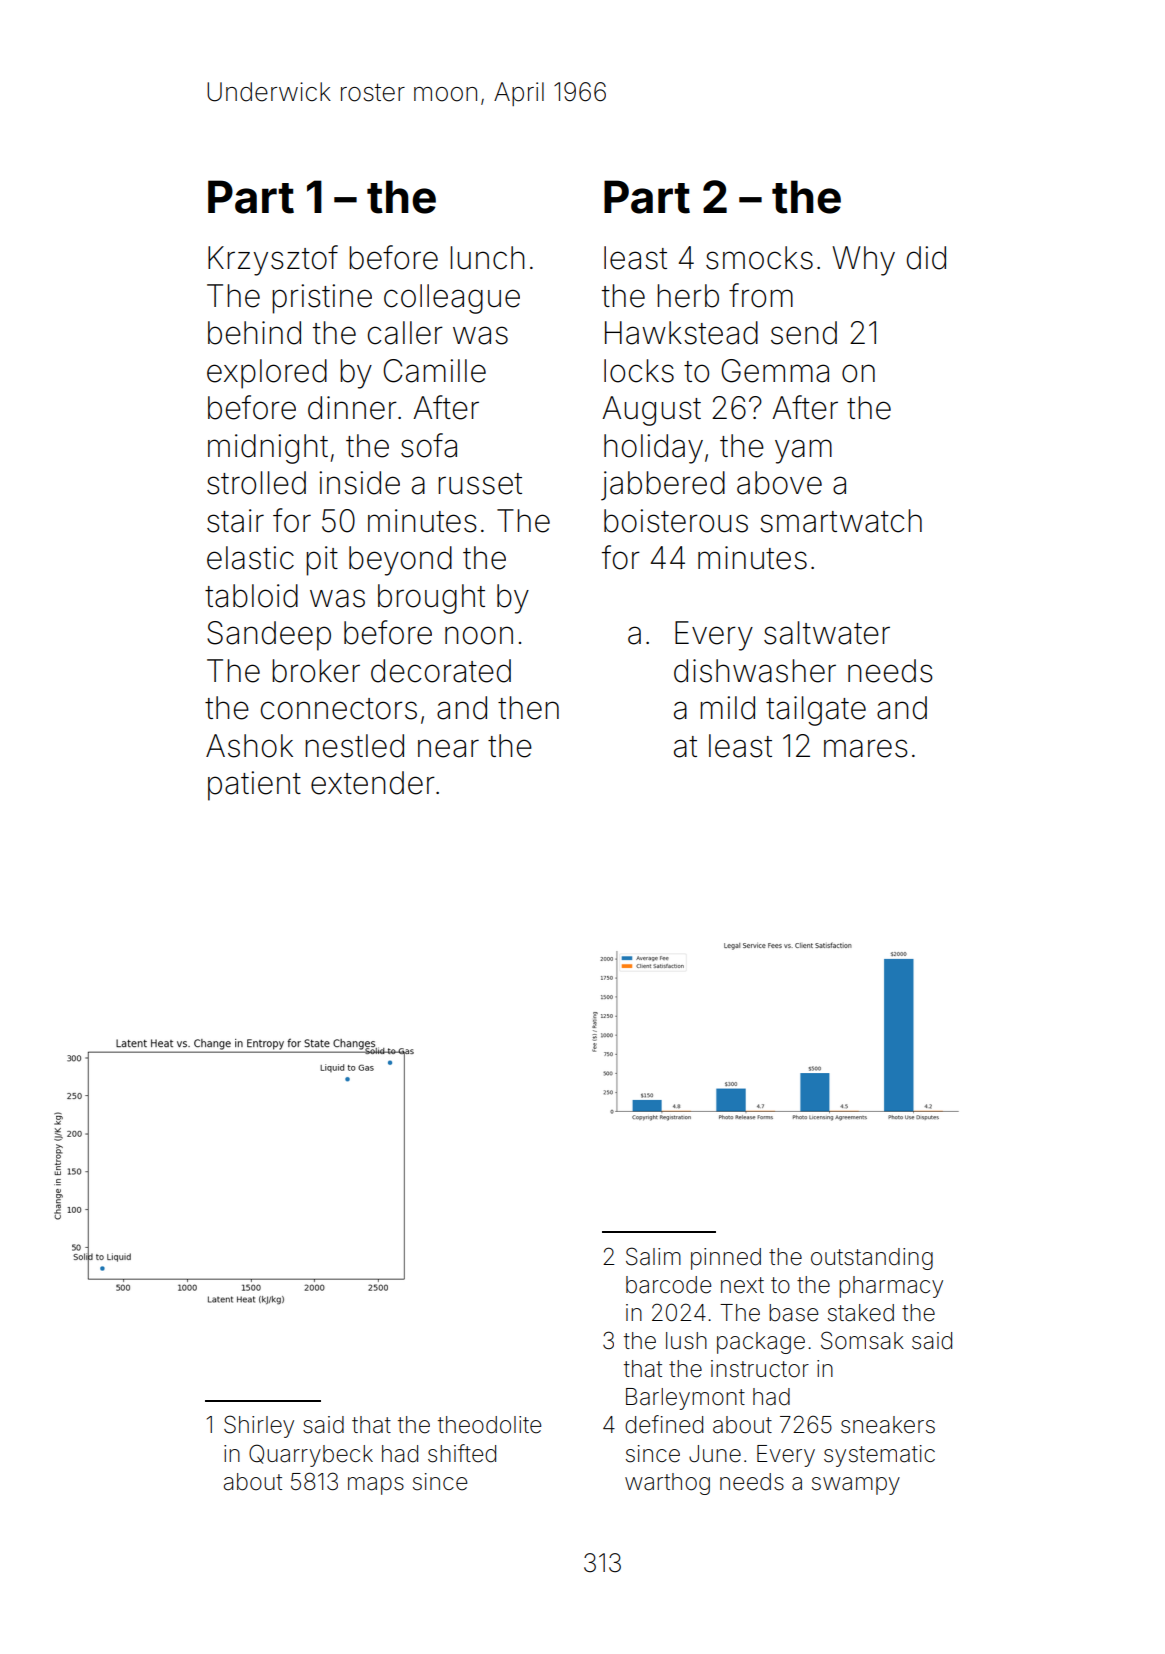 This image has height=1654, width=1165. What do you see at coordinates (827, 633) in the image?
I see `saltwater` at bounding box center [827, 633].
